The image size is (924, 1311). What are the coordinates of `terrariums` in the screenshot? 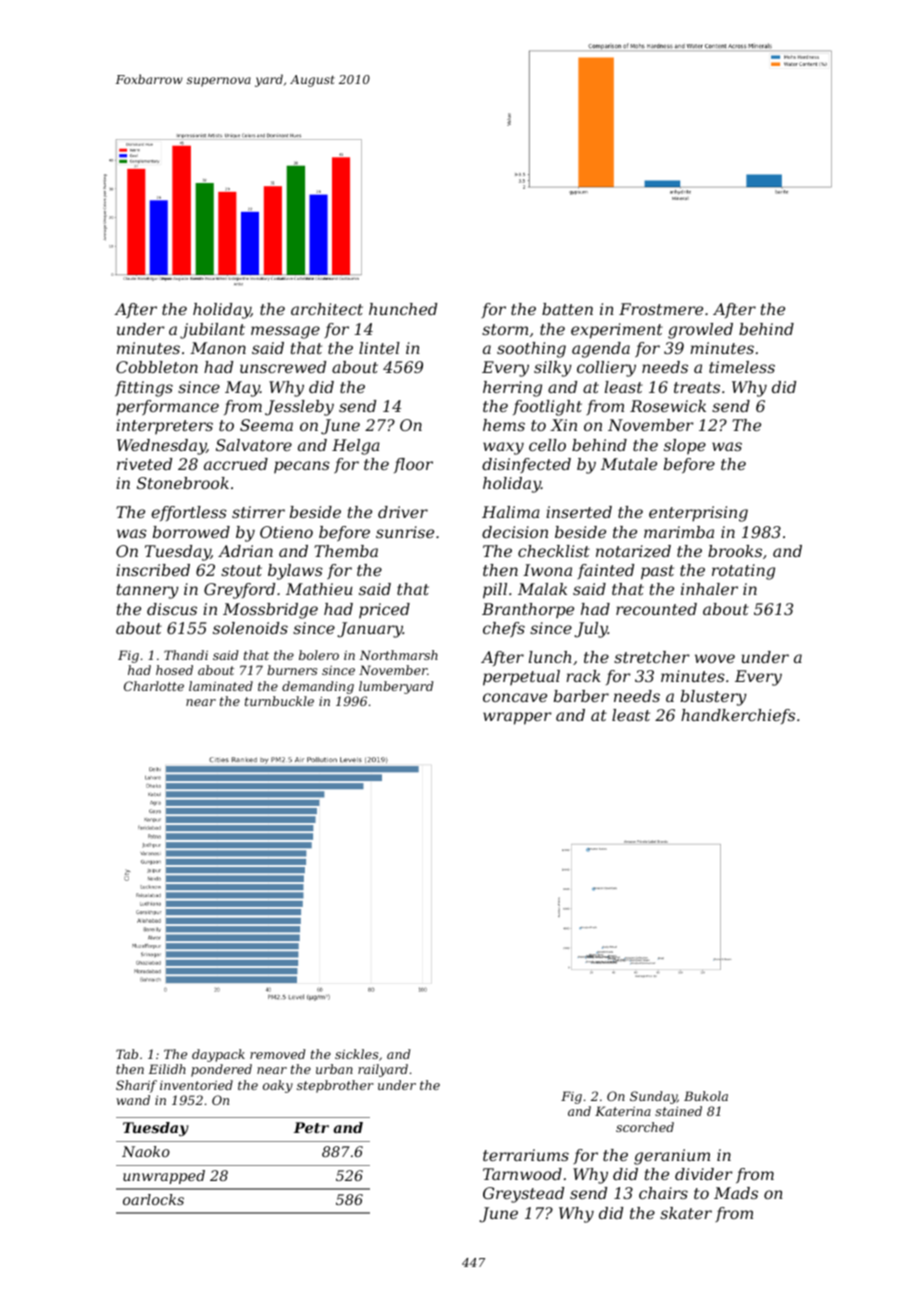 It's located at (526, 1155).
